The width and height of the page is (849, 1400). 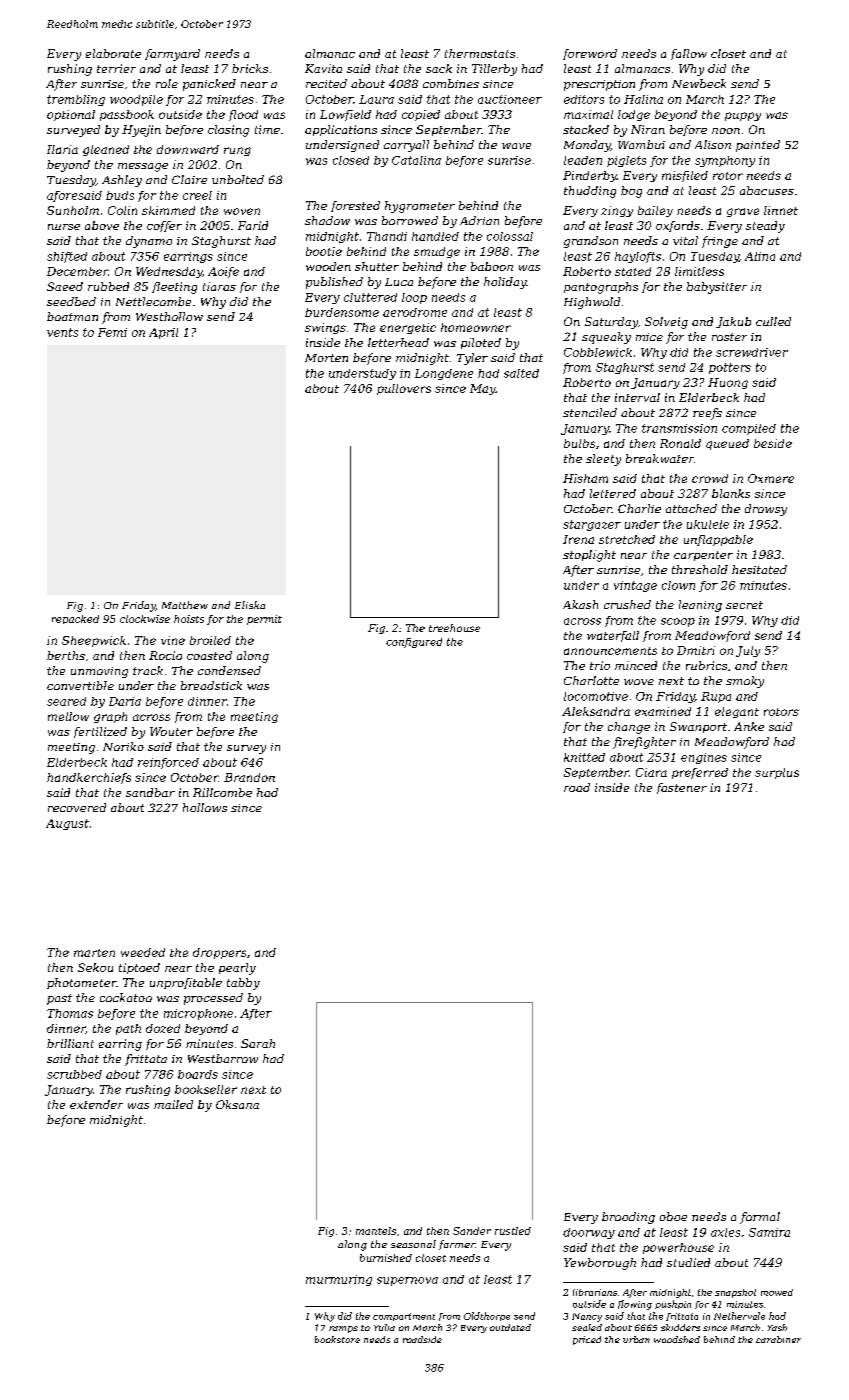 What do you see at coordinates (414, 298) in the page?
I see `loop` at bounding box center [414, 298].
